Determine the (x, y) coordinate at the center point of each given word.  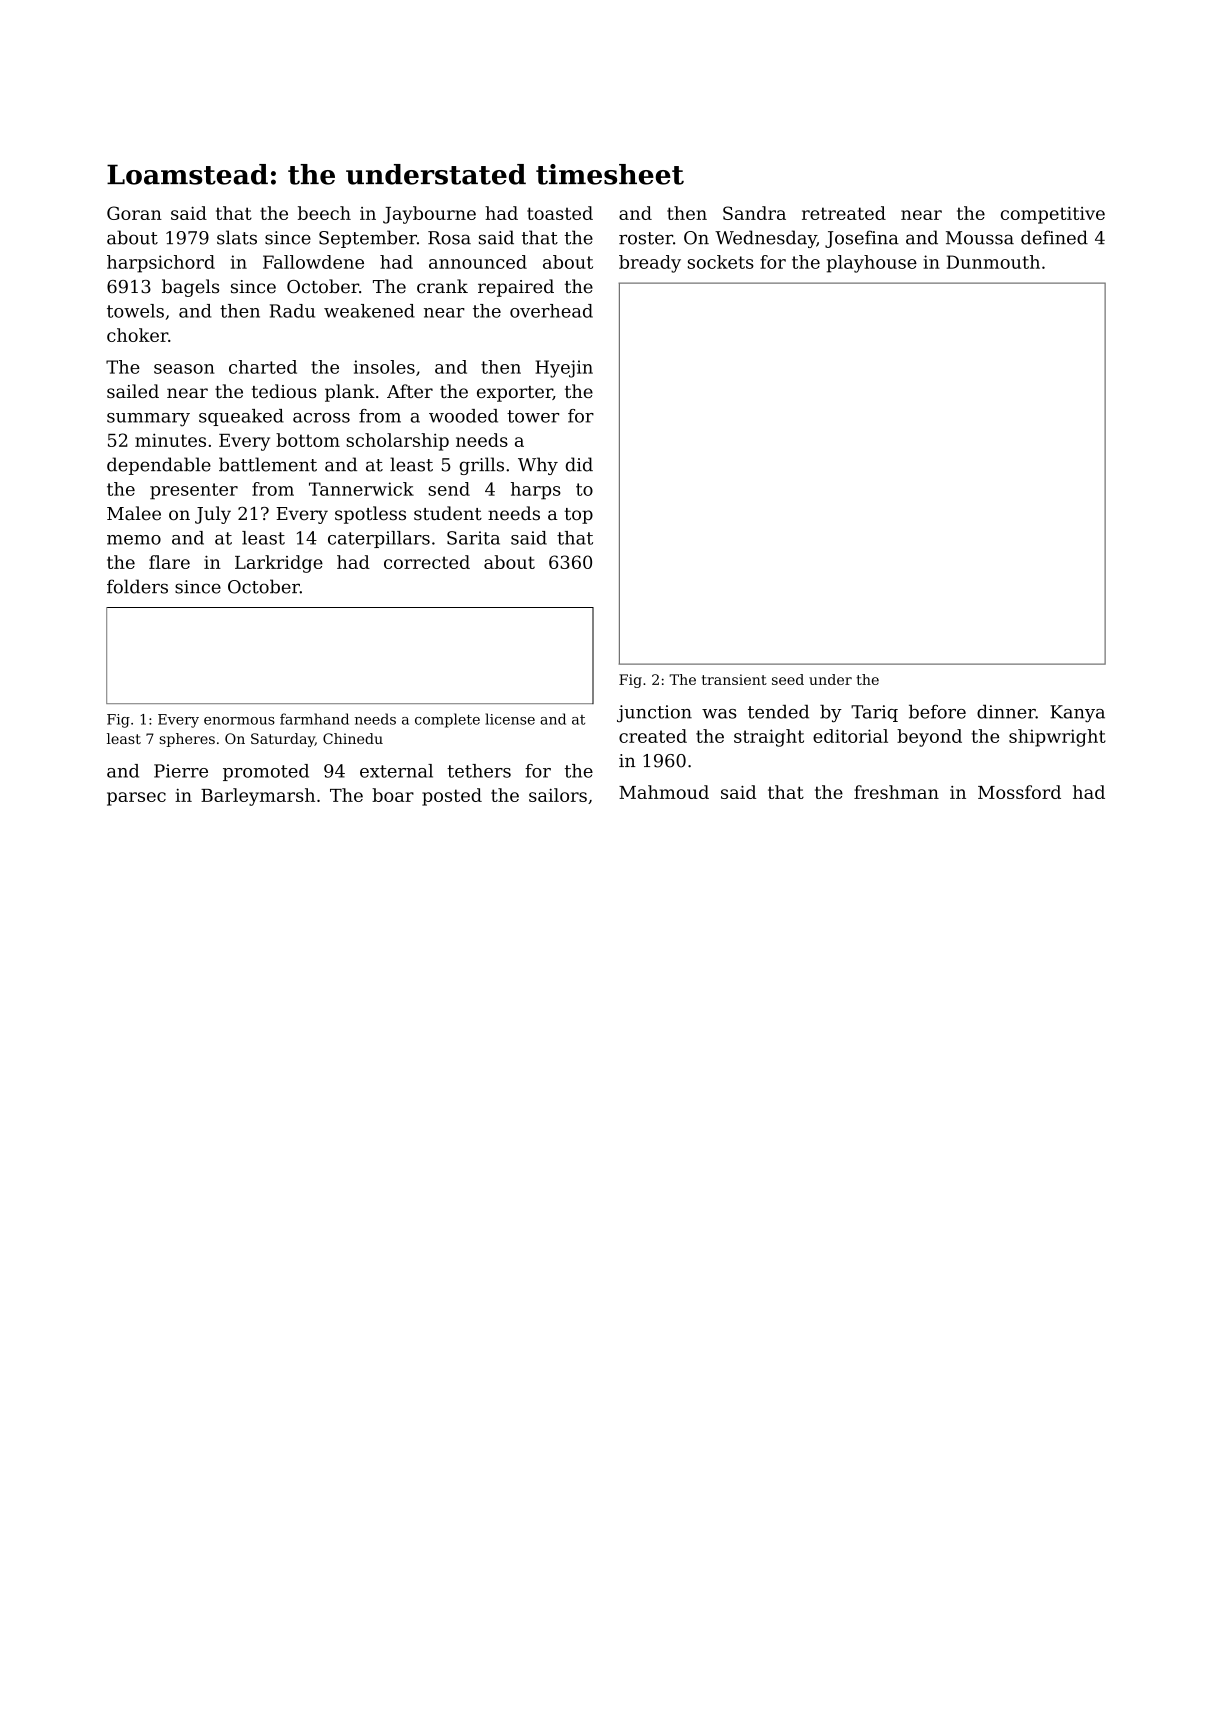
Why (538, 466)
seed (788, 679)
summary (148, 420)
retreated (844, 213)
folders (137, 586)
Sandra (754, 213)
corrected (427, 562)
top (578, 516)
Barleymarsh (258, 797)
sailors (558, 795)
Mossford (1019, 792)
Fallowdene (313, 262)
